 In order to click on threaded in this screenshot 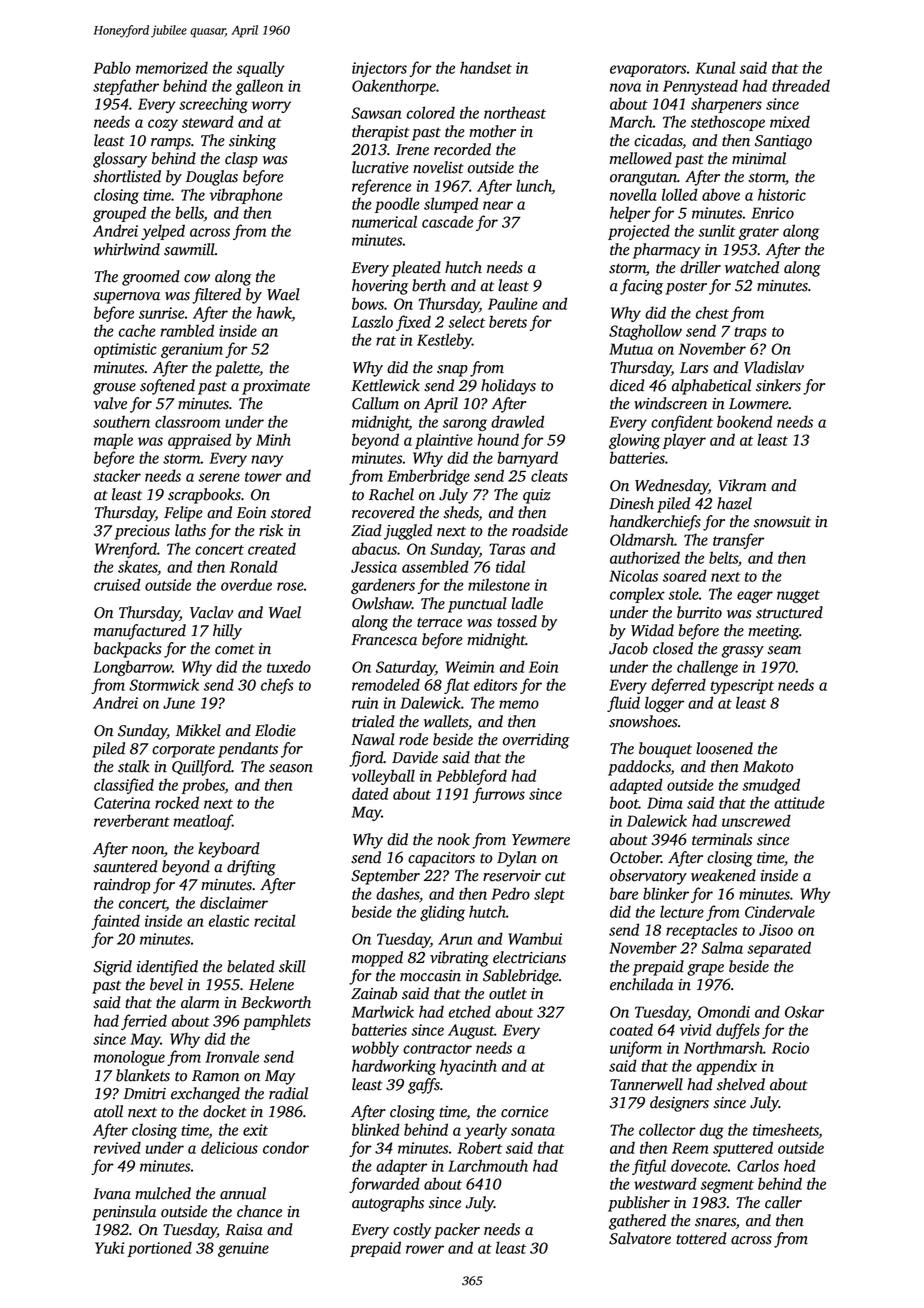, I will do `click(801, 85)`.
